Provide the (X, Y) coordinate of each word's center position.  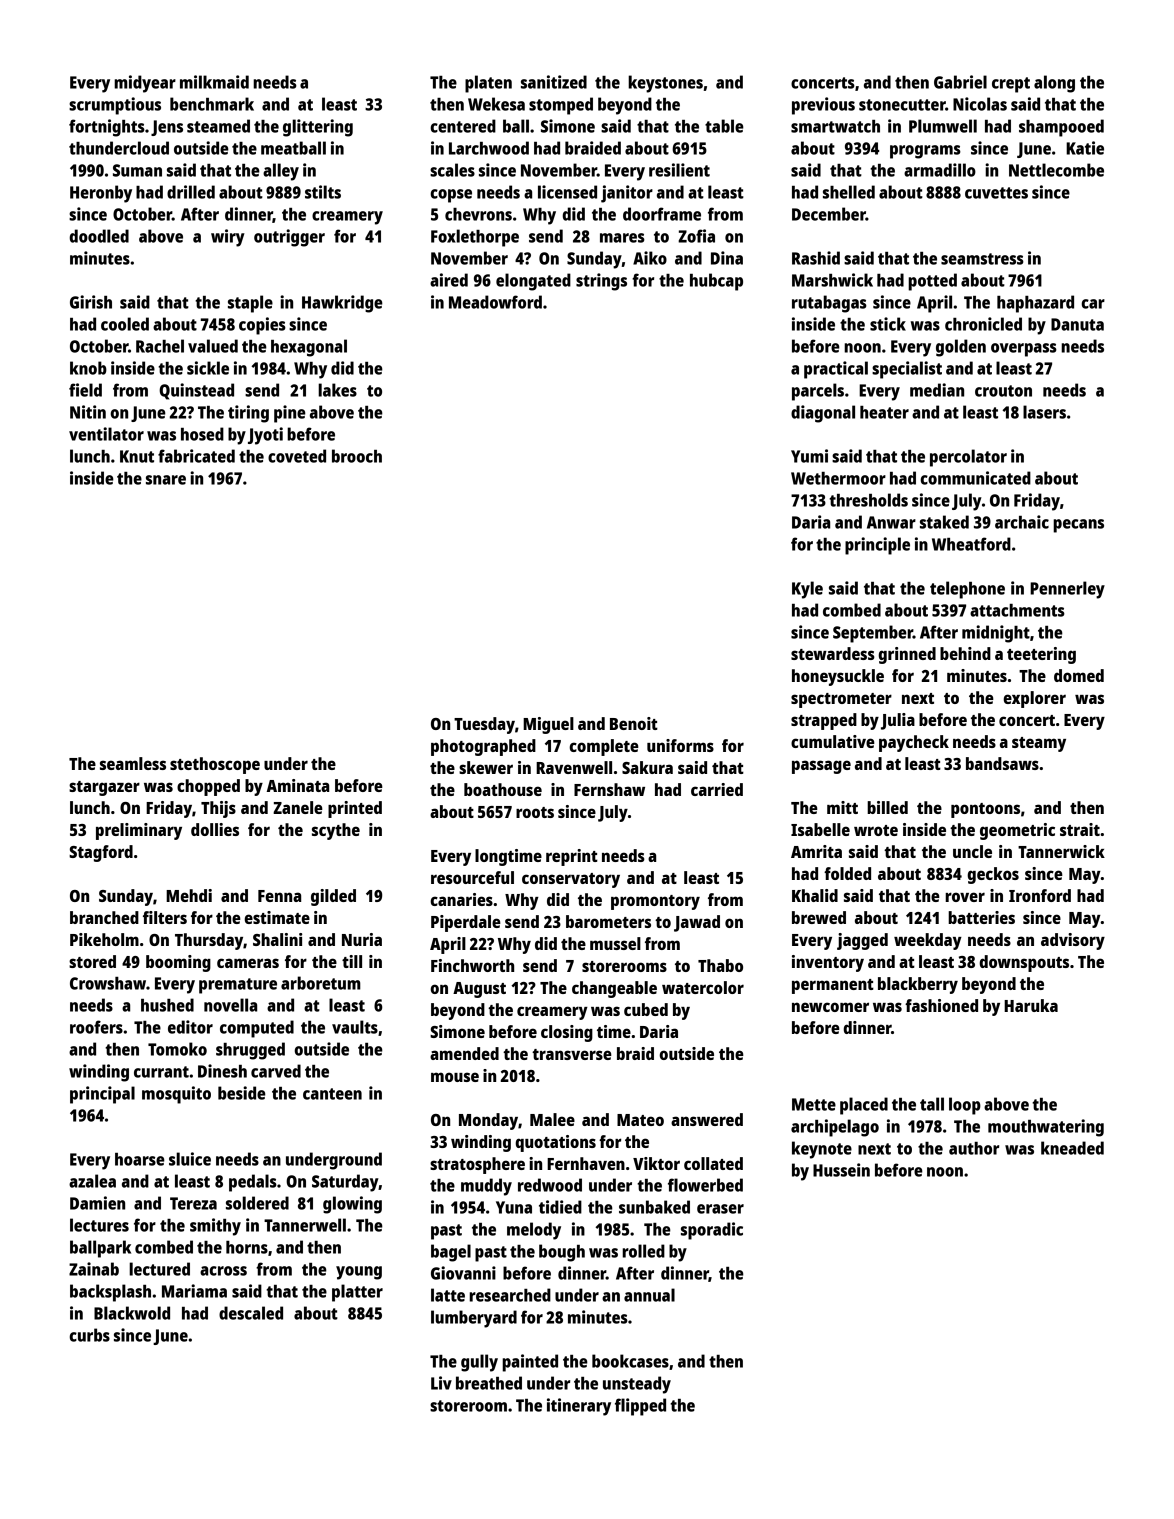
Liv (441, 1383)
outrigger (289, 238)
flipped (640, 1407)
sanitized (554, 82)
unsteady (637, 1385)
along (1054, 84)
